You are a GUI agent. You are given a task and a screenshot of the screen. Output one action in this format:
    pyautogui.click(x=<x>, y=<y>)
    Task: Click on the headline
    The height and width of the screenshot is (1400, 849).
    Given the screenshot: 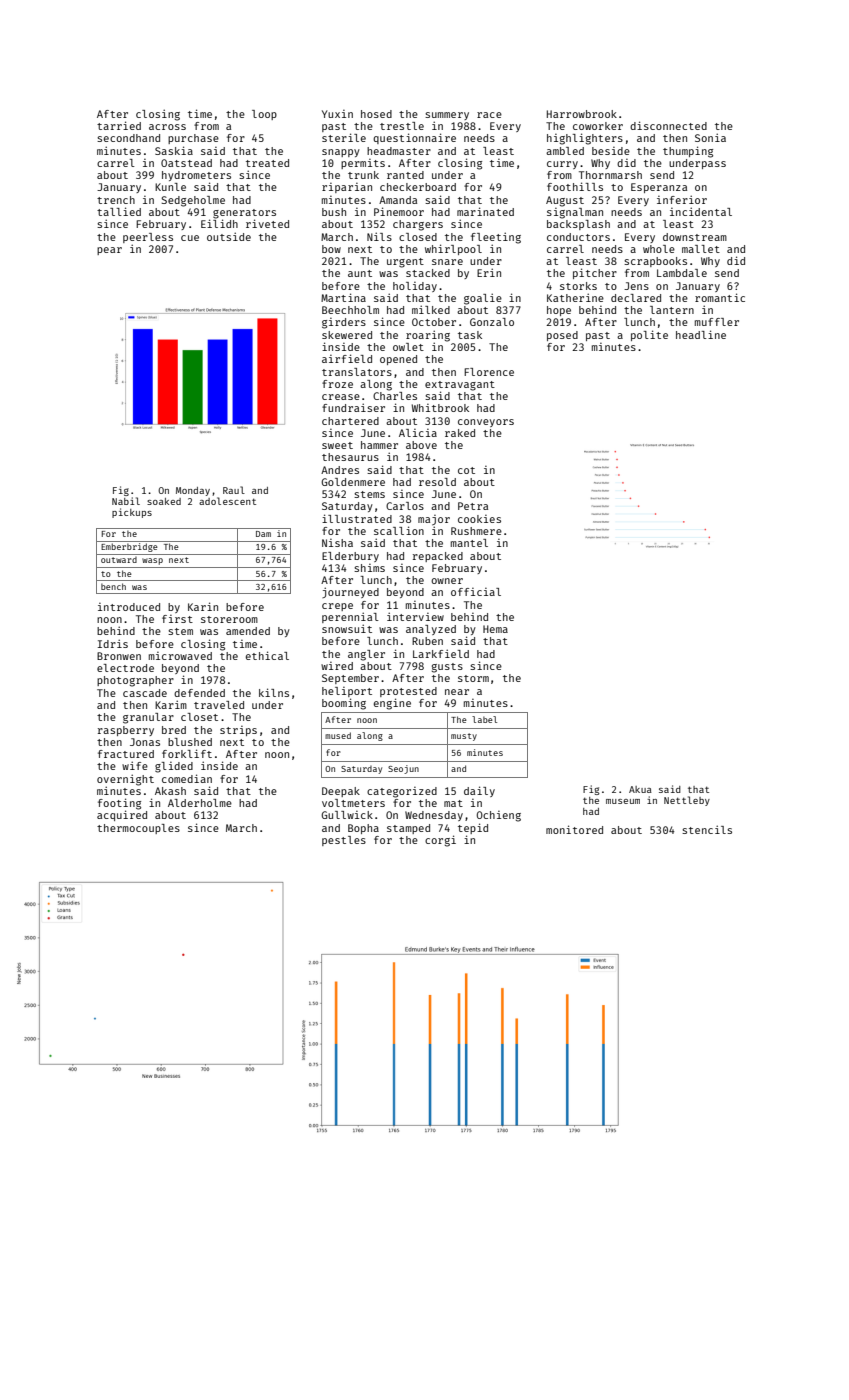 What is the action you would take?
    pyautogui.click(x=701, y=334)
